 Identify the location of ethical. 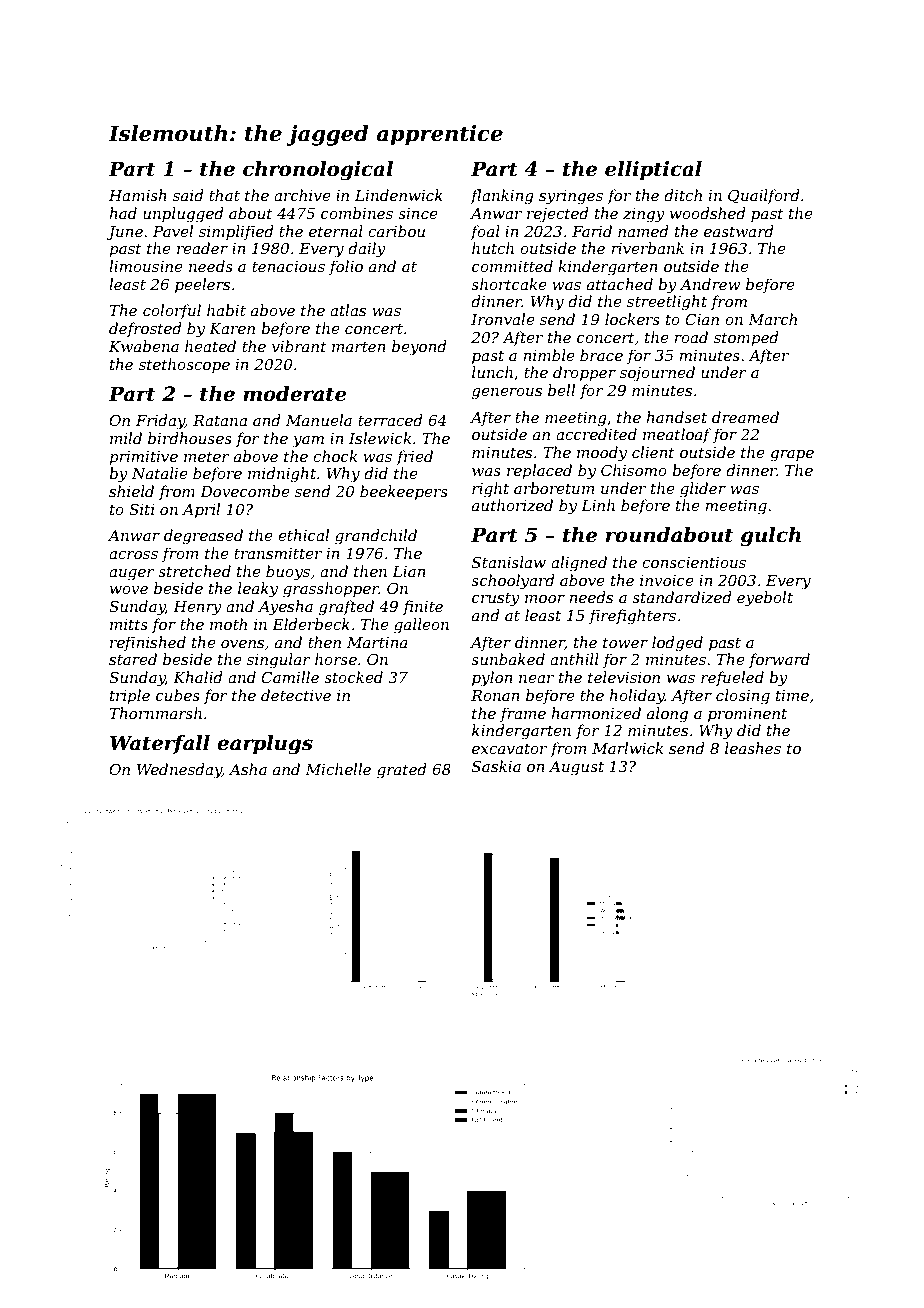
(303, 535).
